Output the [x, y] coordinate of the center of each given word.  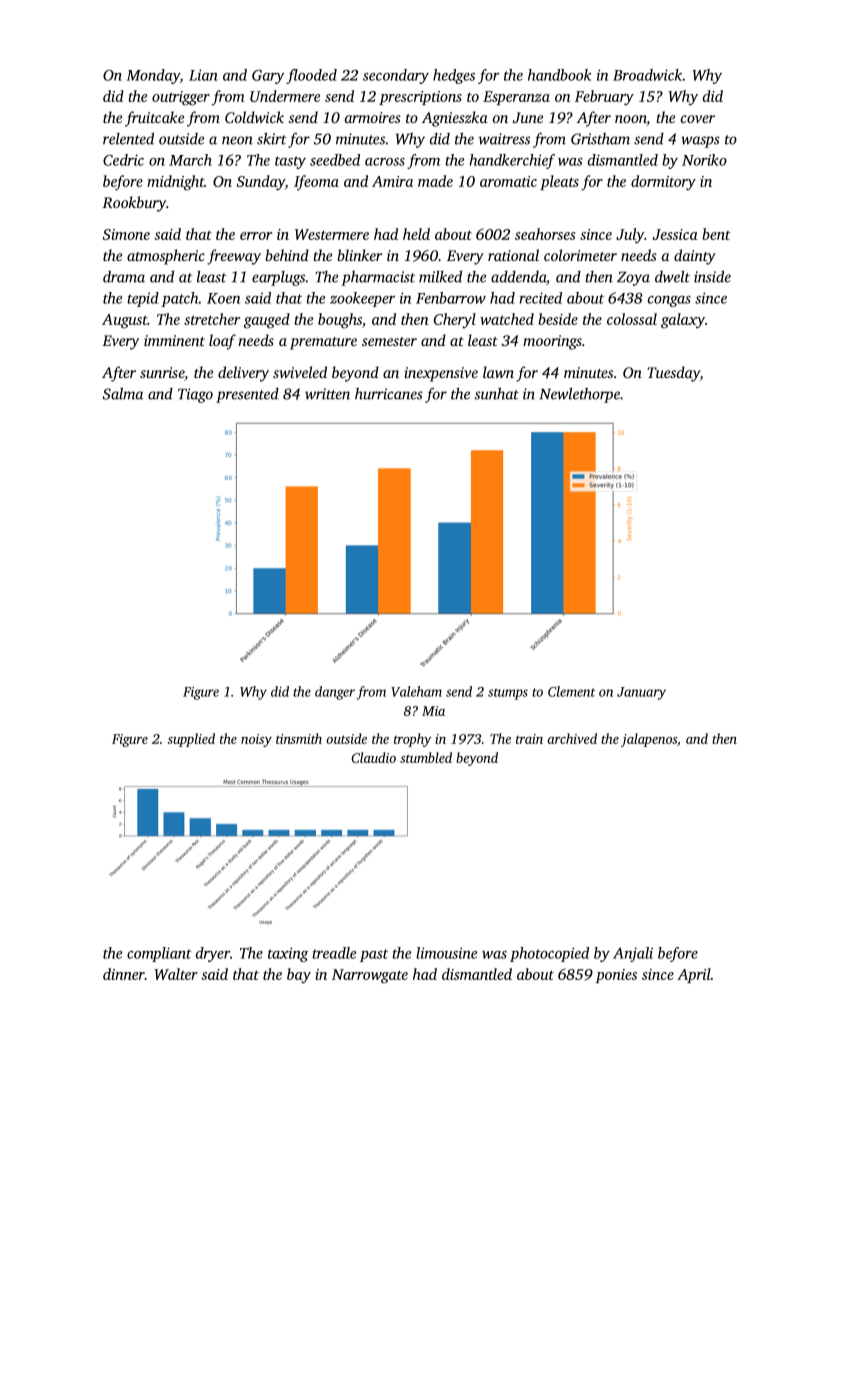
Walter [176, 974]
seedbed [335, 160]
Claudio [373, 757]
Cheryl [455, 320]
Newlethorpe [579, 395]
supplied [191, 740]
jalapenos [649, 740]
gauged [267, 321]
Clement [571, 691]
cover [698, 119]
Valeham [416, 691]
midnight [175, 183]
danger [335, 693]
